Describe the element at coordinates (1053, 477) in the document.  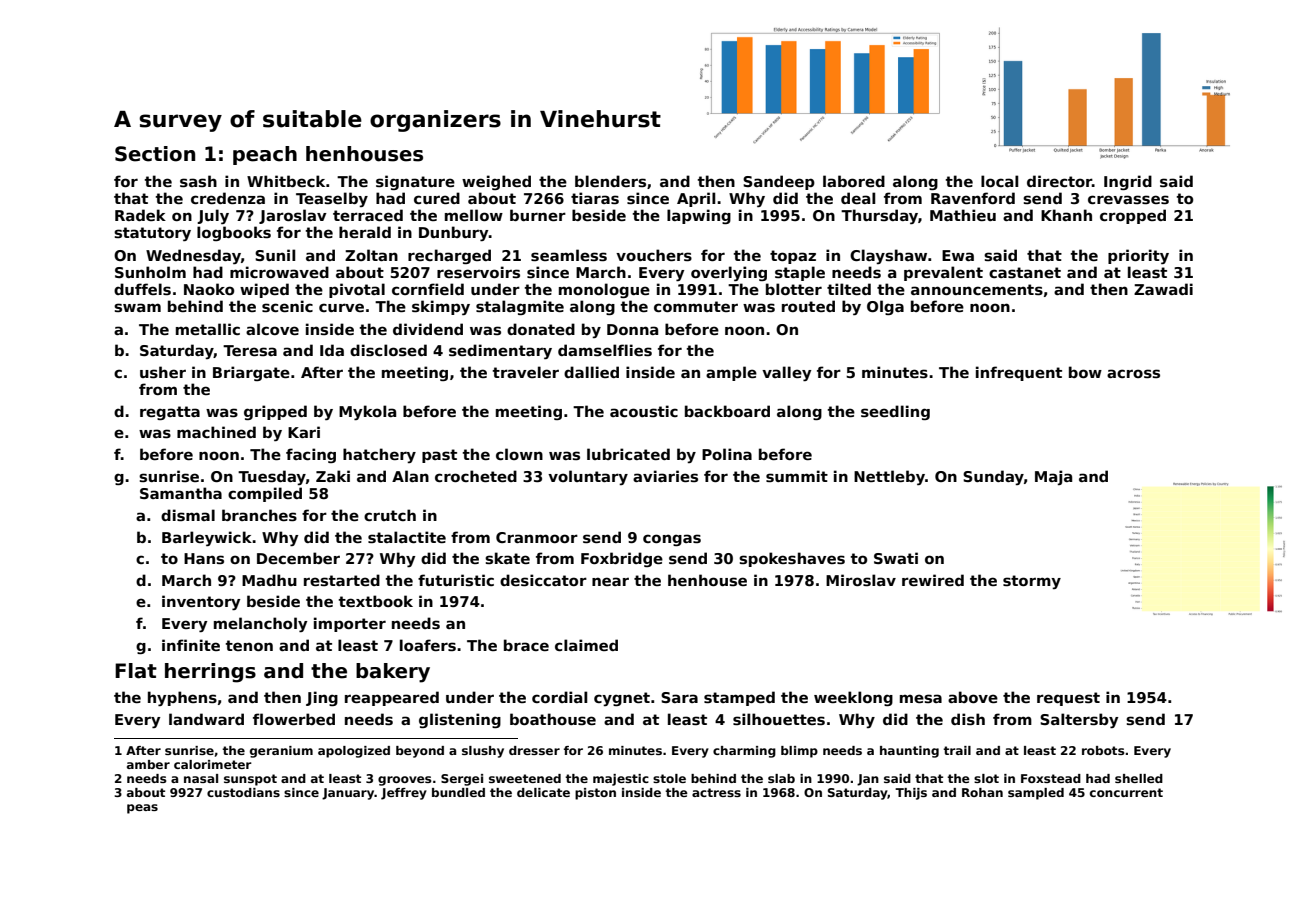
I see `Maja` at that location.
